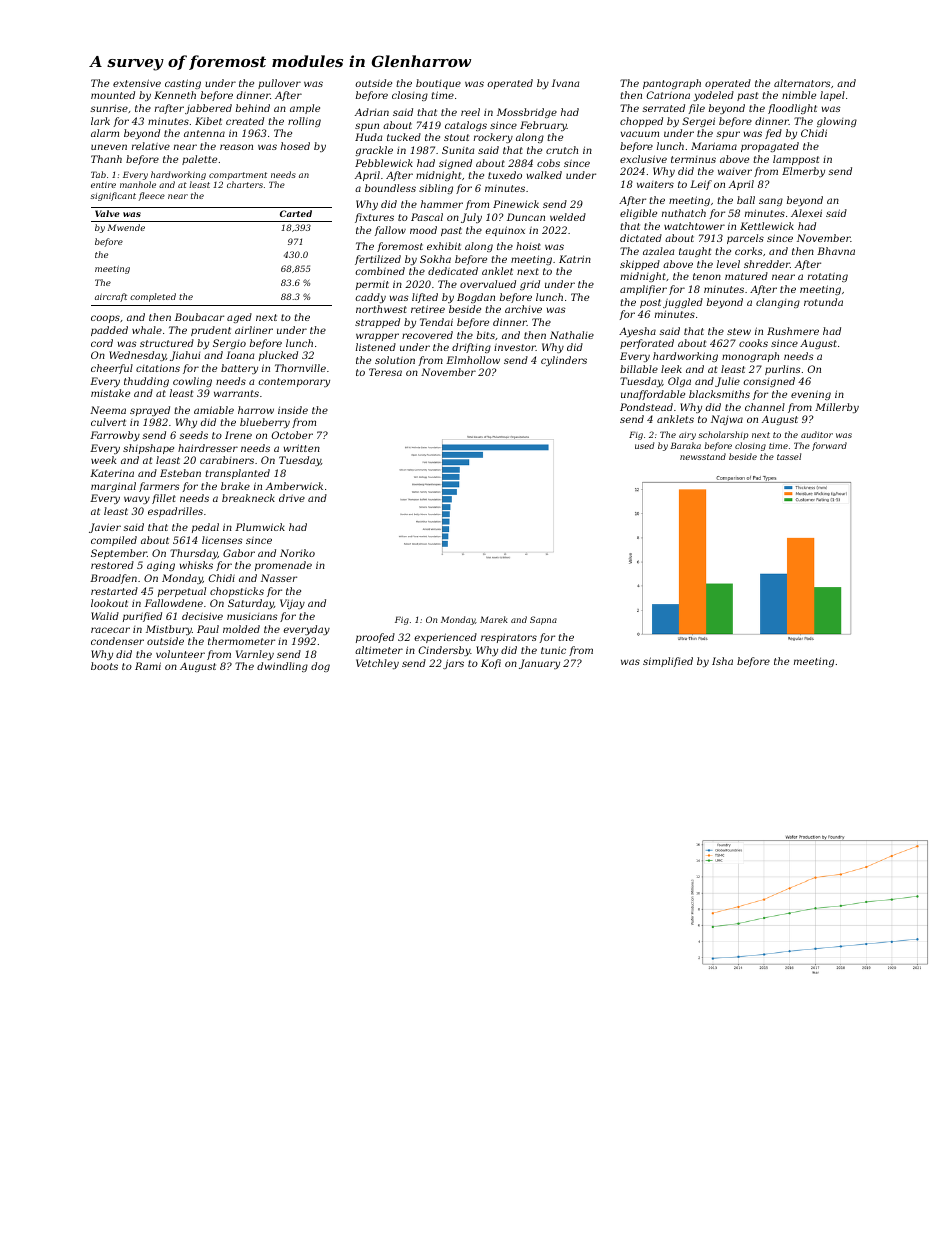 Image resolution: width=952 pixels, height=1233 pixels. I want to click on Broadfen, so click(113, 579).
